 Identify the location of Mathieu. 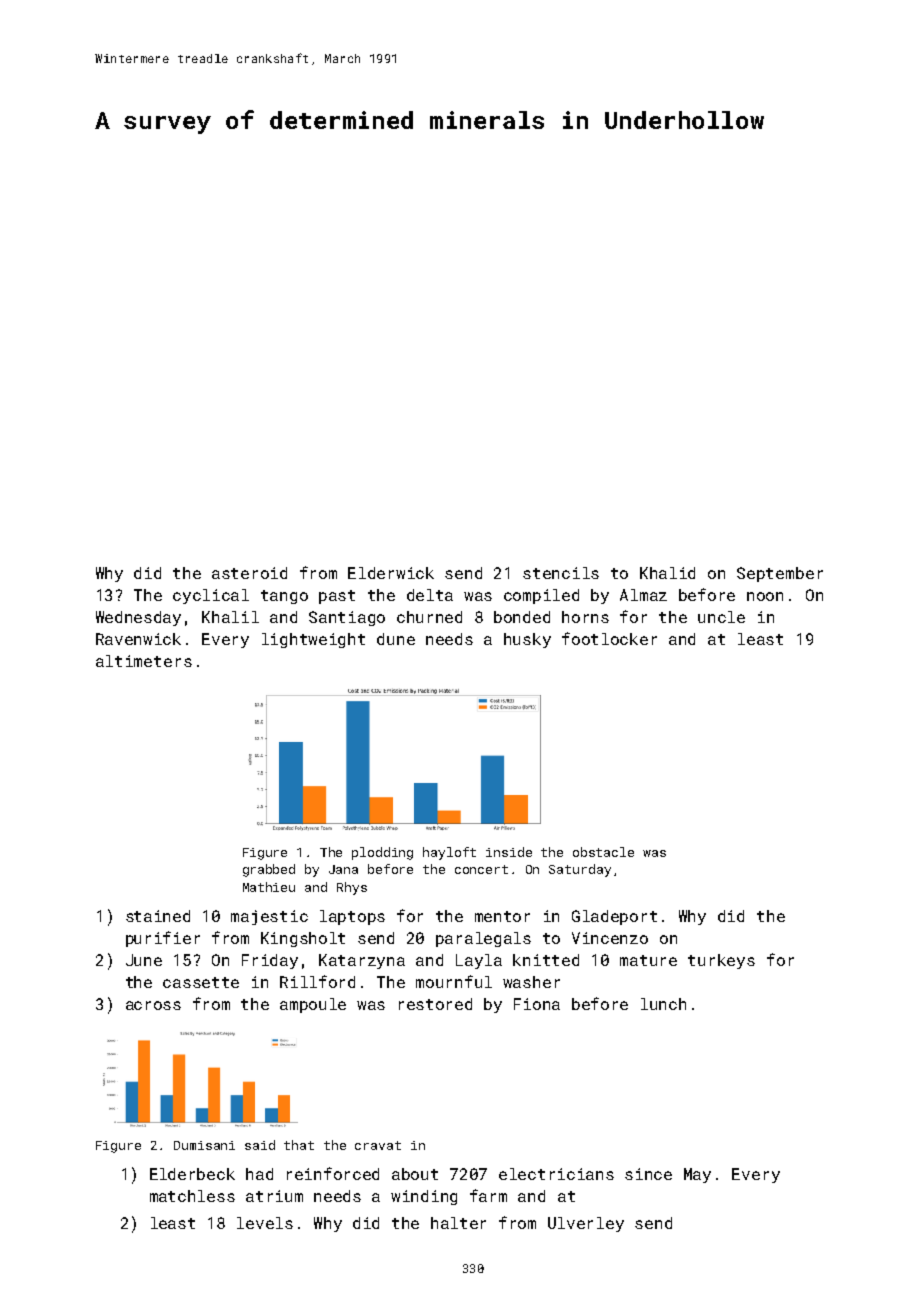
(269, 887).
